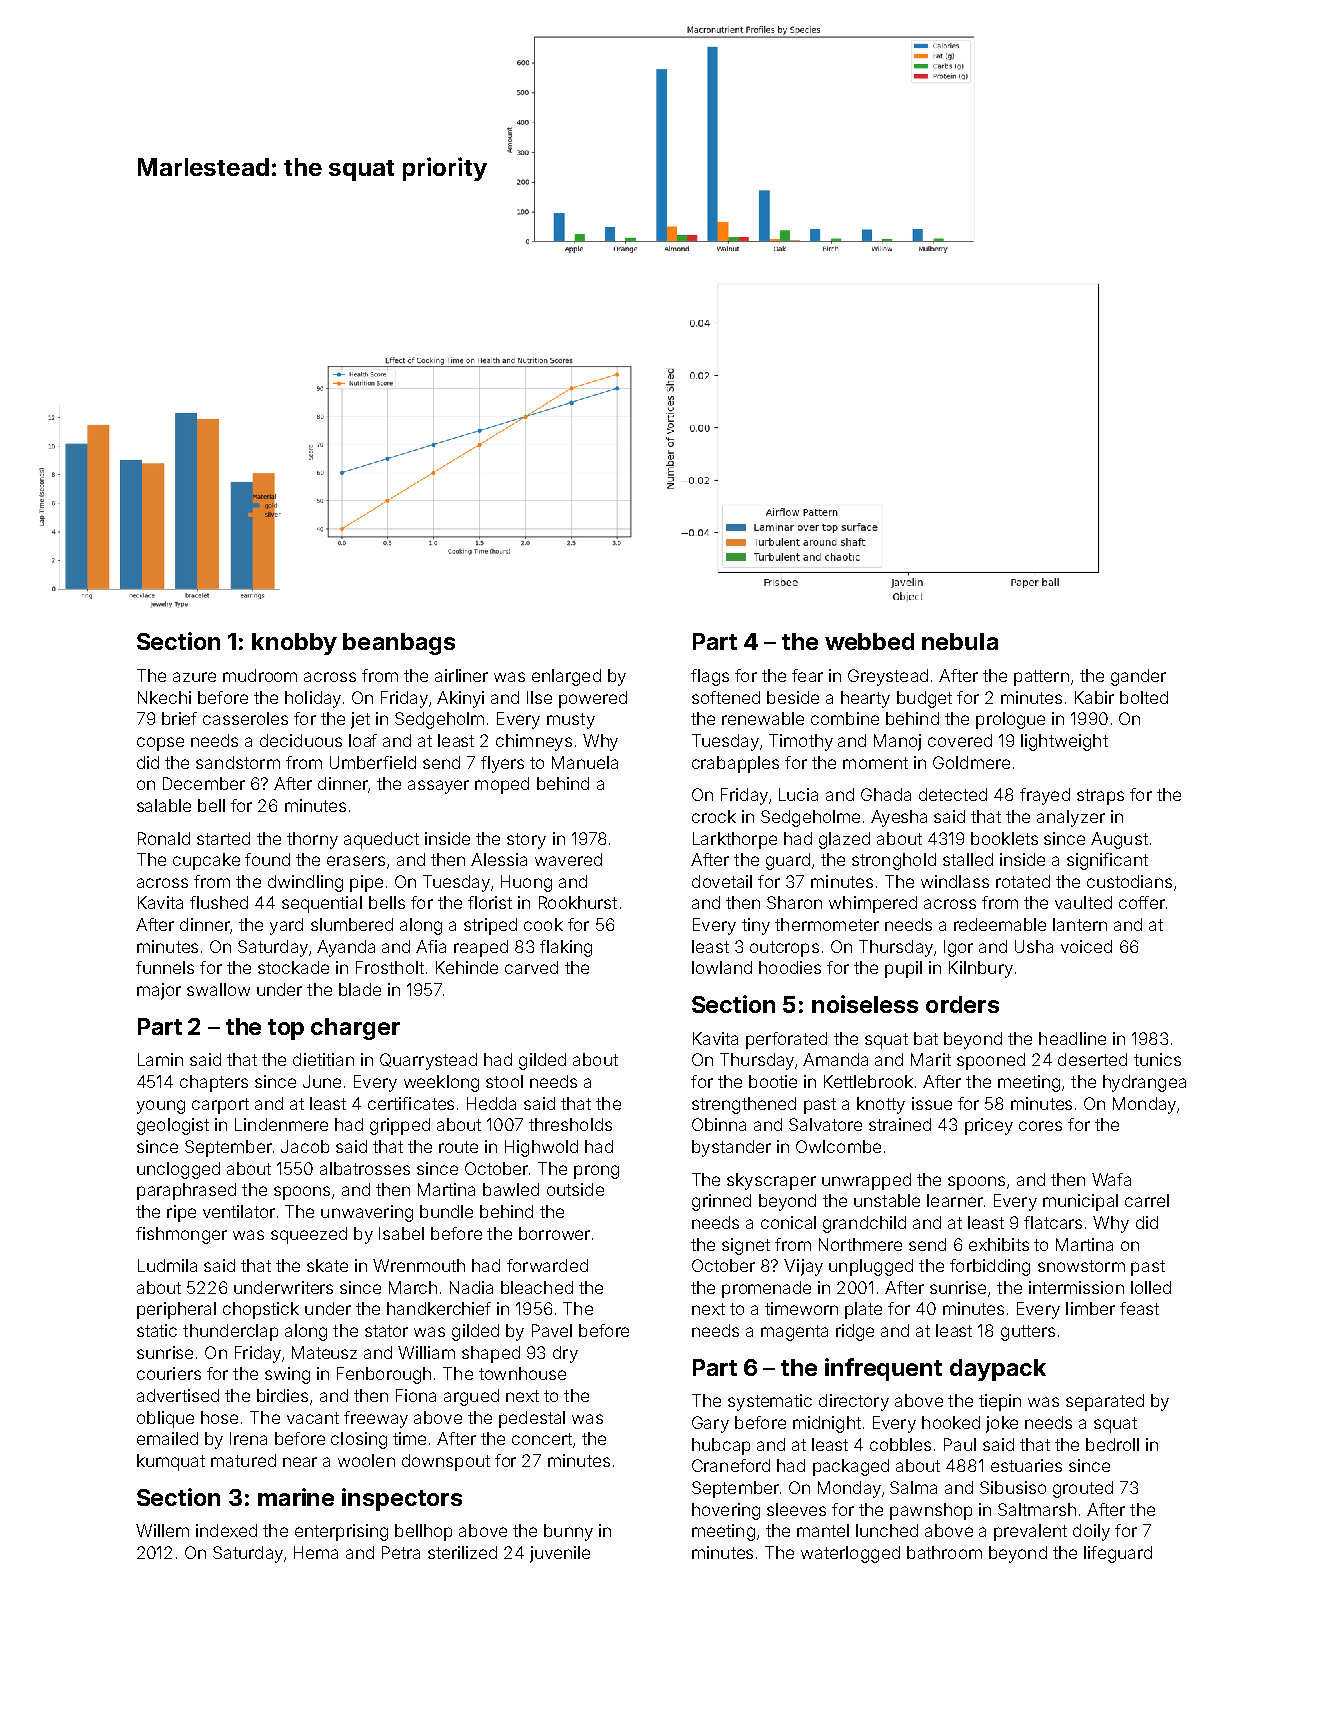 Image resolution: width=1325 pixels, height=1715 pixels. What do you see at coordinates (786, 1040) in the page?
I see `perforated` at bounding box center [786, 1040].
